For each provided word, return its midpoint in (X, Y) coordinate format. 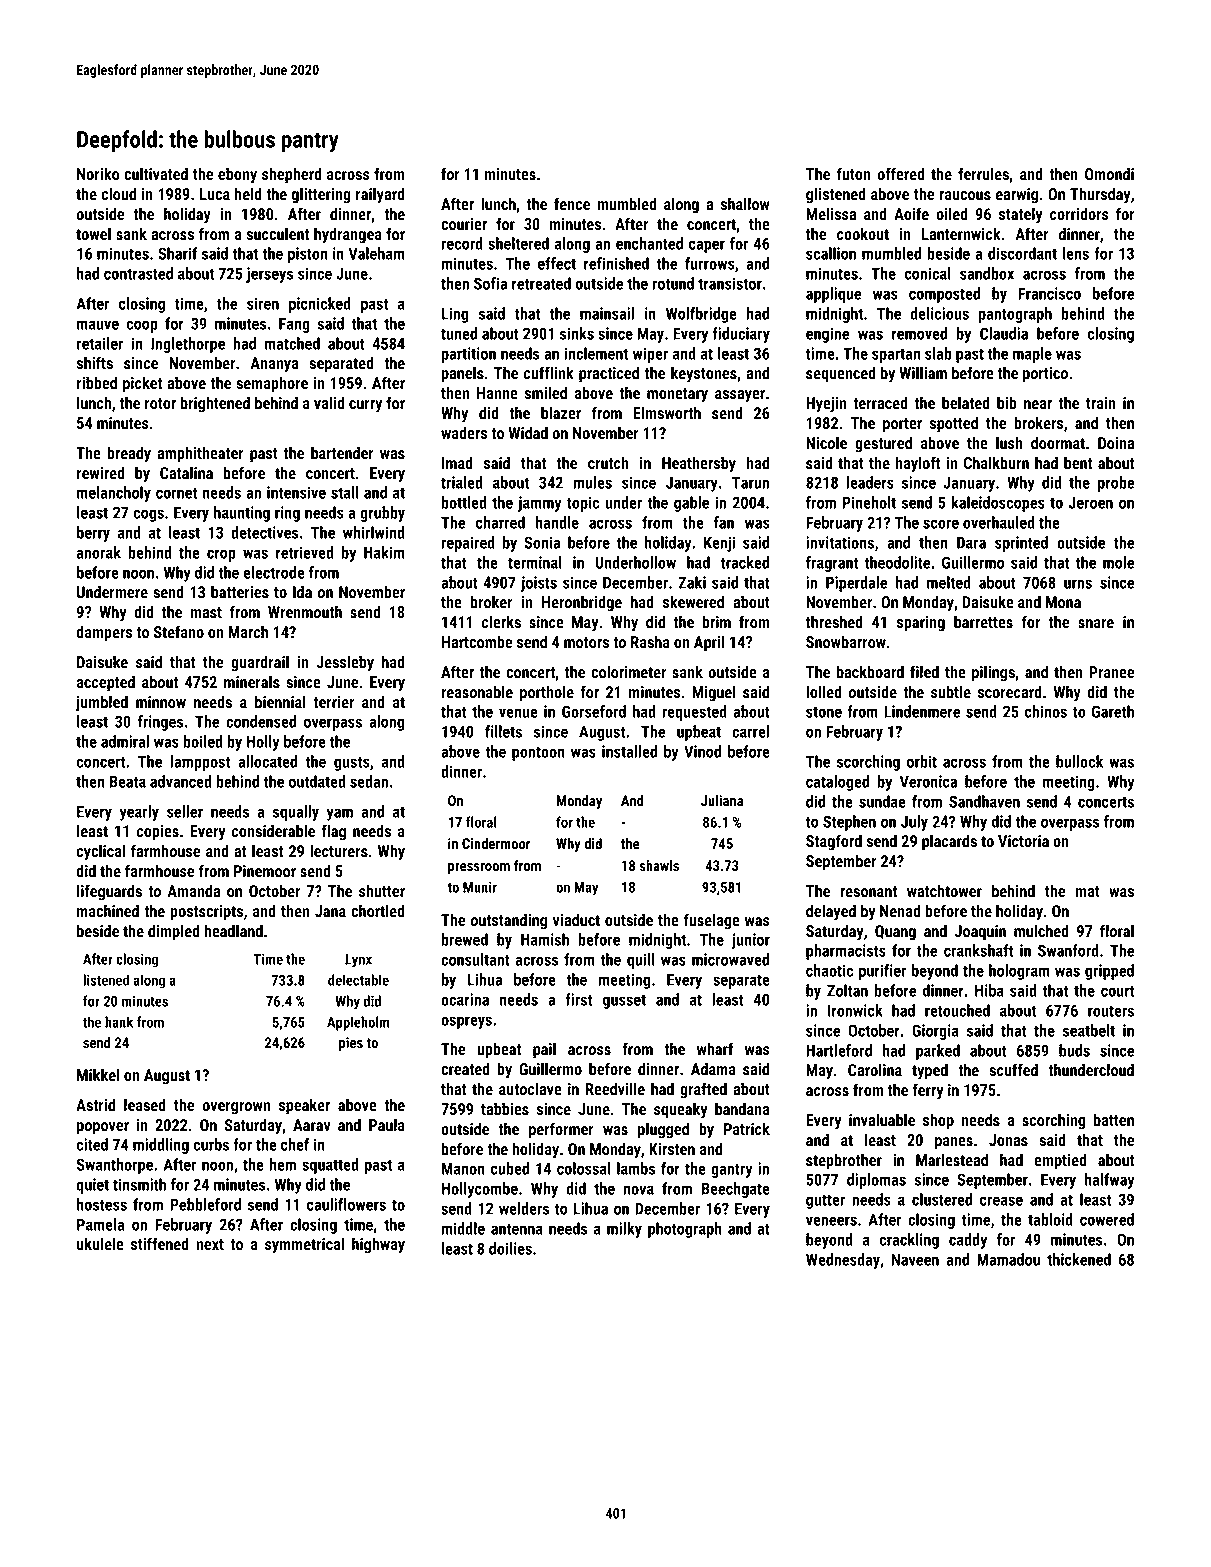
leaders (870, 482)
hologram (1019, 972)
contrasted (138, 273)
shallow (745, 203)
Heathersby (699, 464)
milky (624, 1230)
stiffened (160, 1243)
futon (854, 173)
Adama (713, 1068)
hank (119, 1022)
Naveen (915, 1259)
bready (129, 454)
